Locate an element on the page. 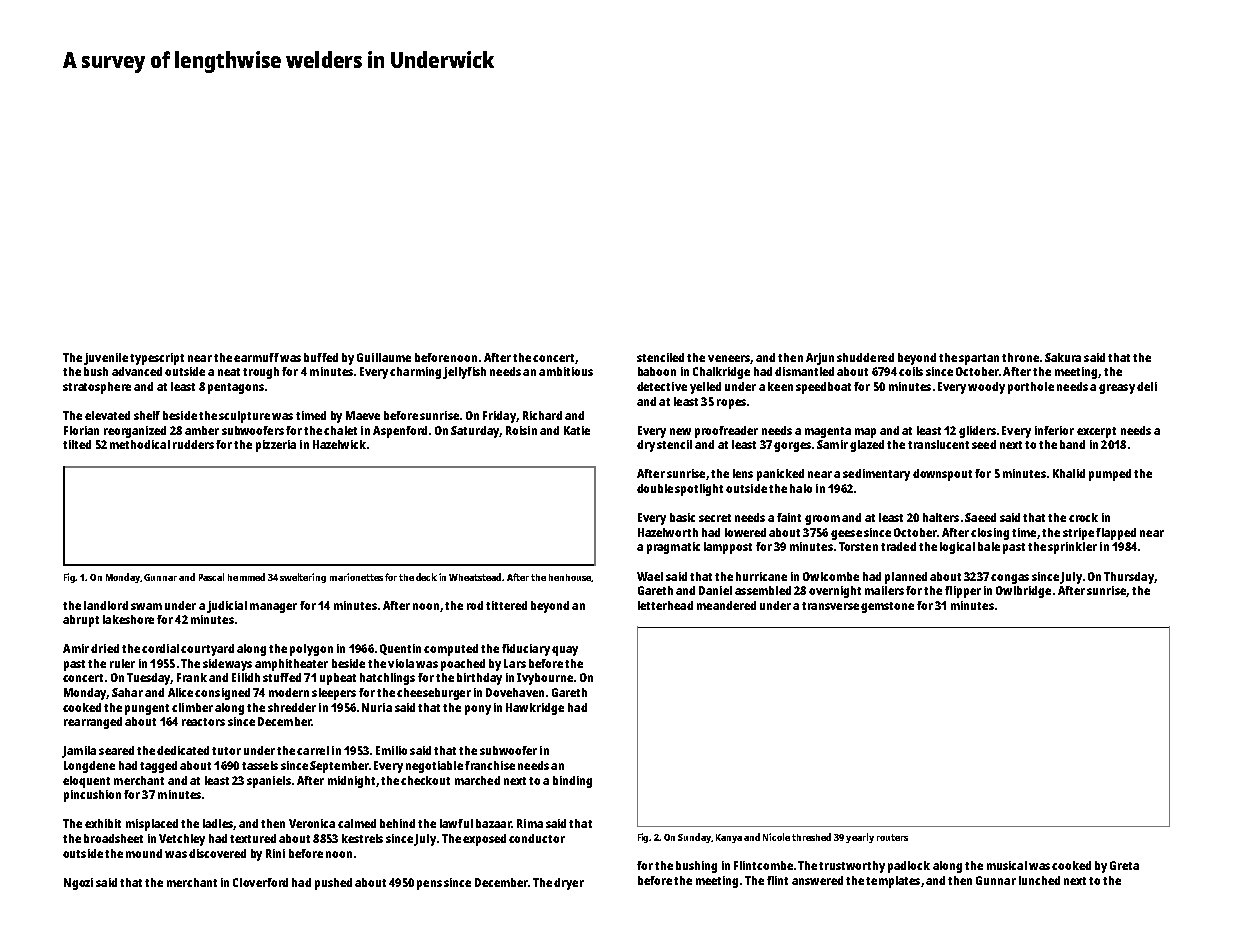  Khalid is located at coordinates (1069, 473).
